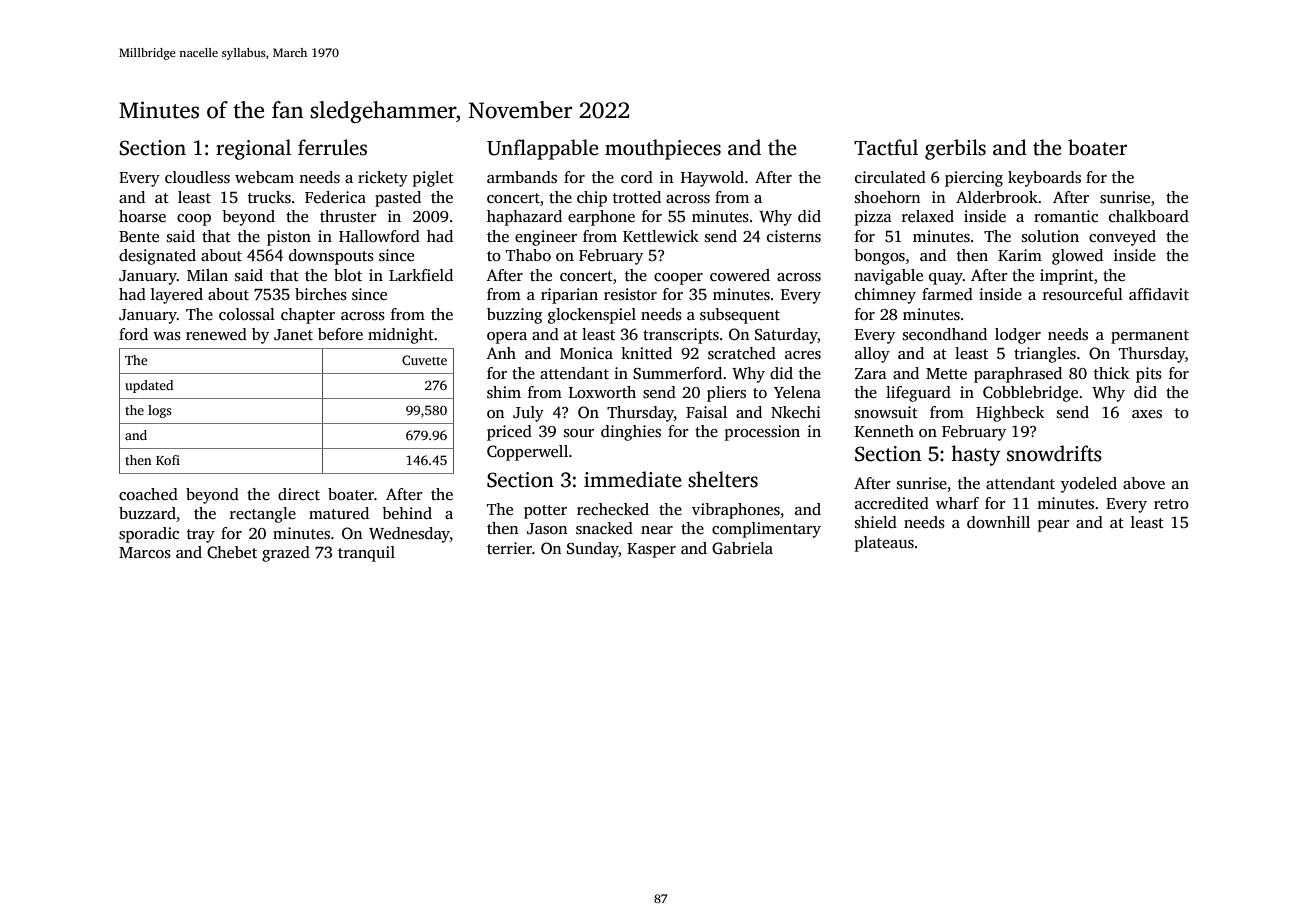 Image resolution: width=1308 pixels, height=924 pixels. What do you see at coordinates (946, 279) in the screenshot?
I see `quay` at bounding box center [946, 279].
